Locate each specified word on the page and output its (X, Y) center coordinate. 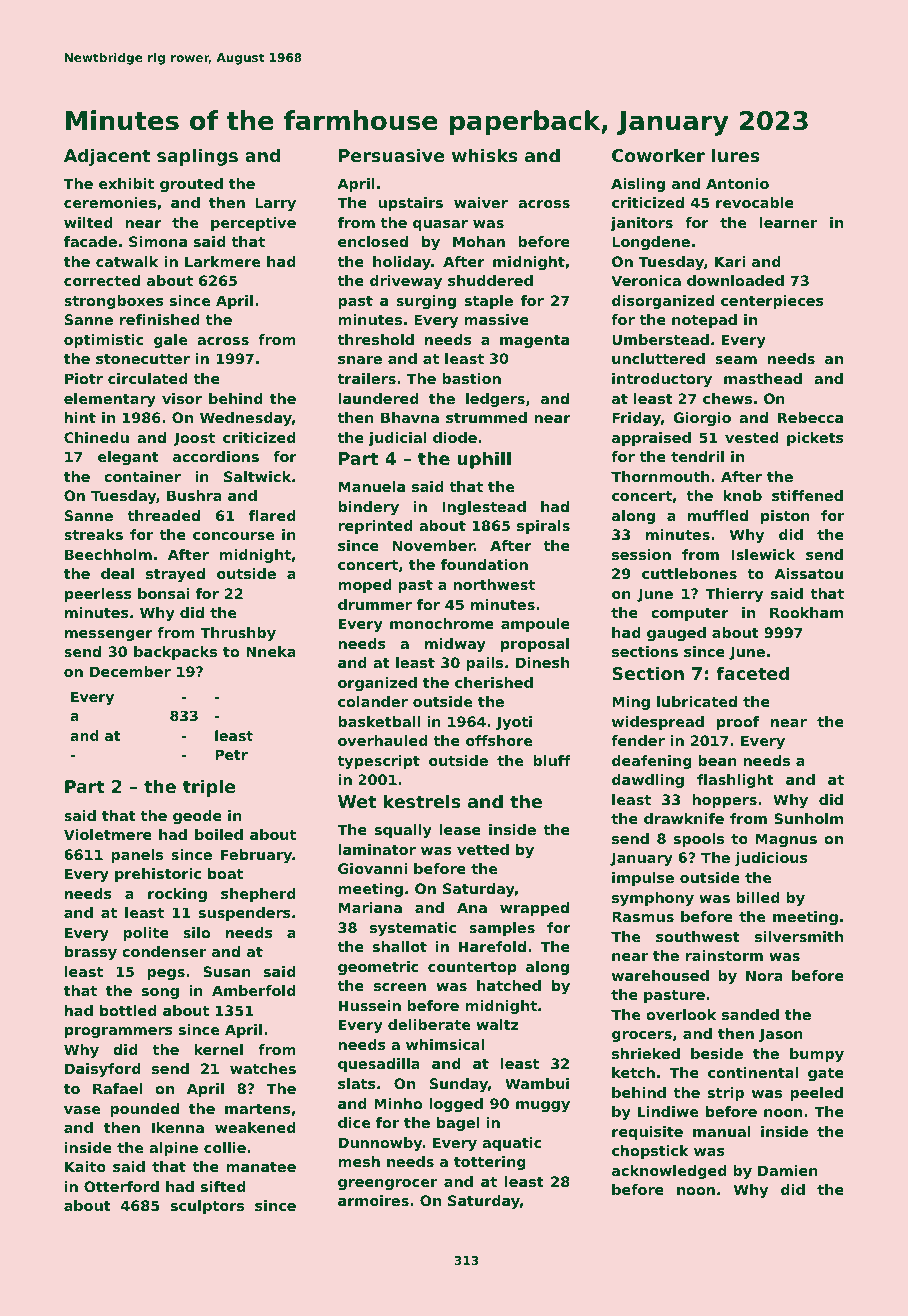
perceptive (253, 224)
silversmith (799, 936)
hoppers (724, 801)
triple (209, 788)
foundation (484, 564)
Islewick (763, 554)
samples (502, 929)
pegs (166, 974)
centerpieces (772, 302)
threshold (375, 339)
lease (460, 829)
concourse (233, 536)
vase (82, 1110)
